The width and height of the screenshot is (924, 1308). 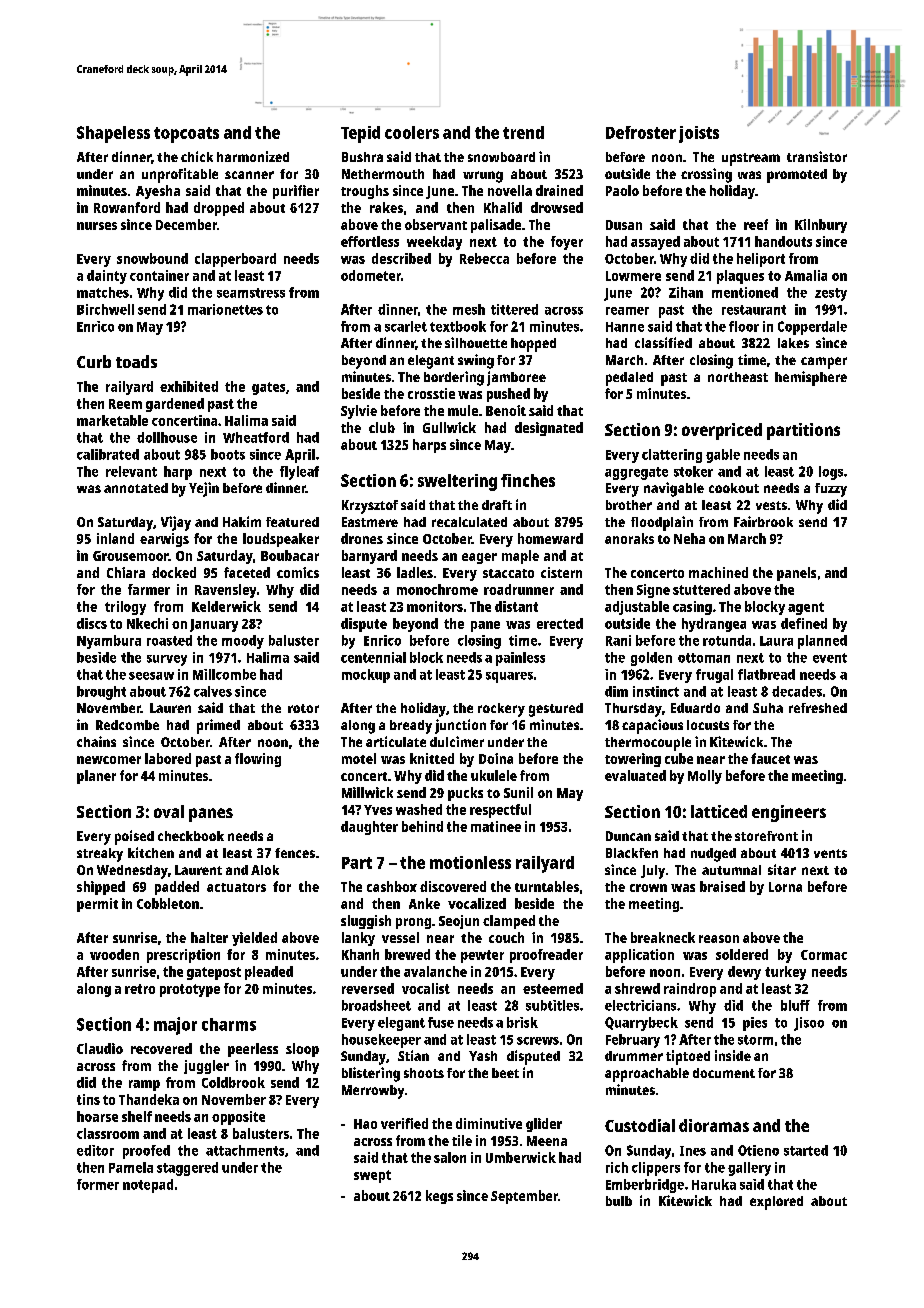 I want to click on coolers, so click(x=412, y=132).
